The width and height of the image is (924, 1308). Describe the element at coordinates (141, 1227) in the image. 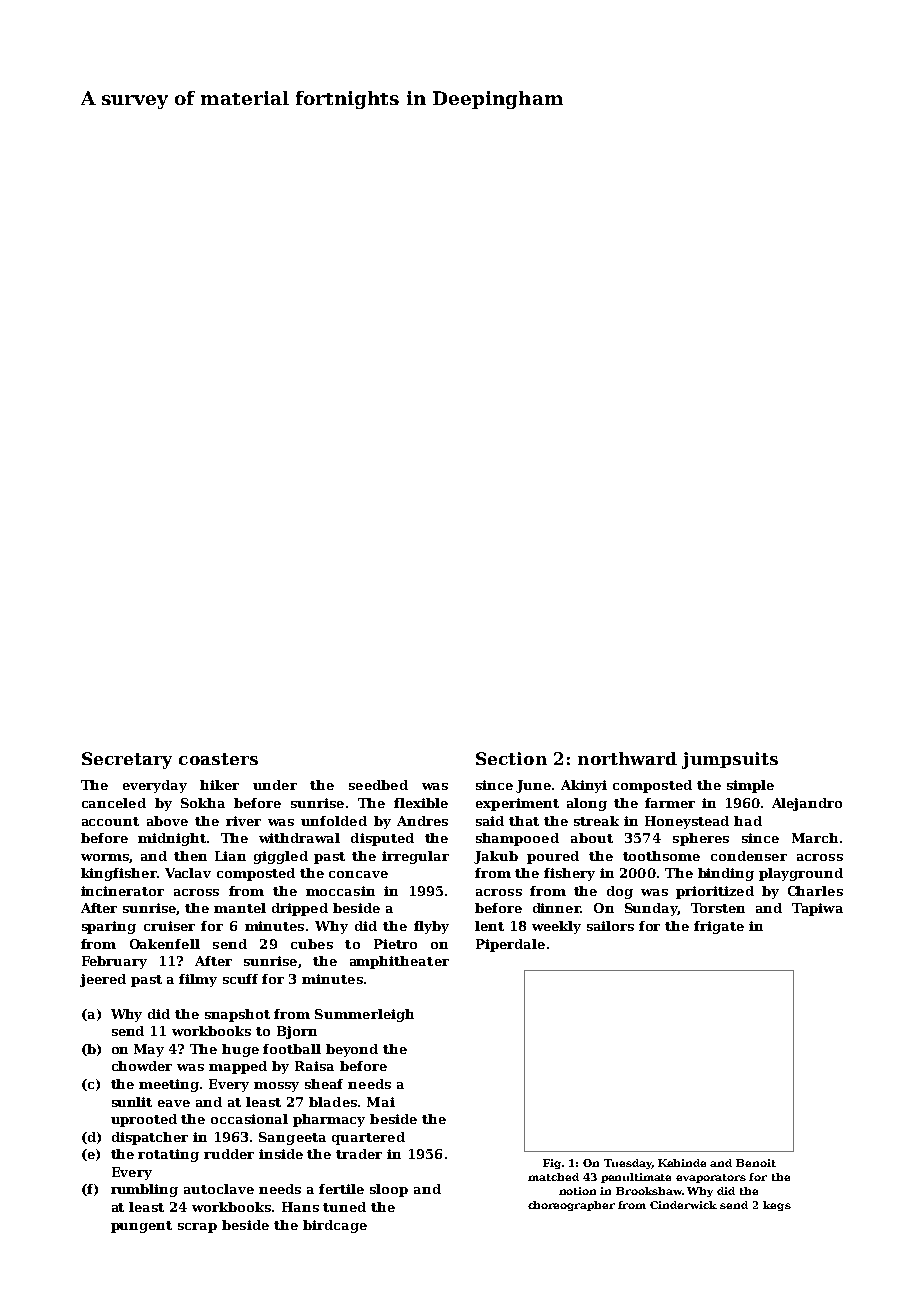

I see `pungent` at that location.
